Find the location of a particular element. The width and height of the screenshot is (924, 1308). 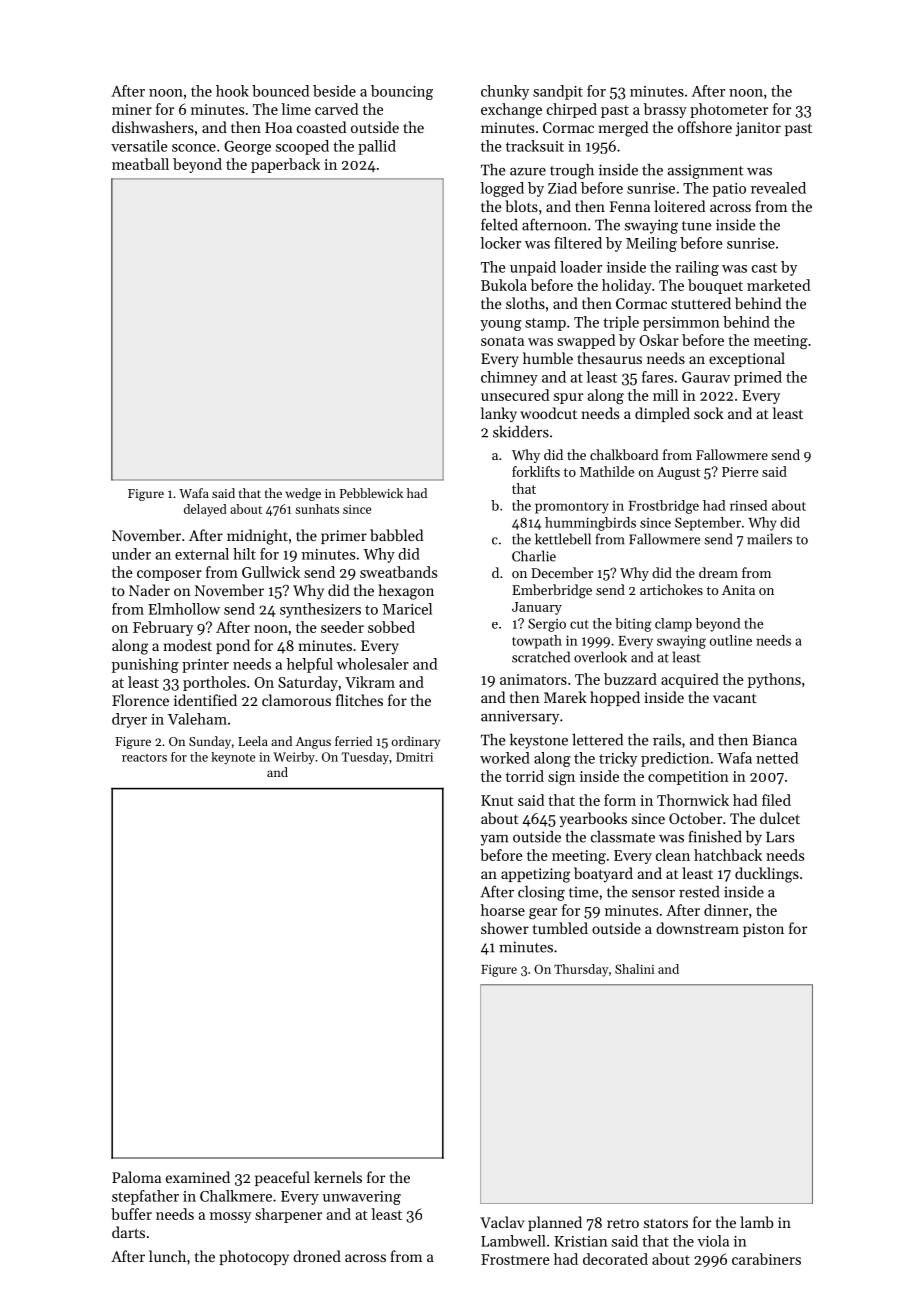

forklifts is located at coordinates (536, 471).
